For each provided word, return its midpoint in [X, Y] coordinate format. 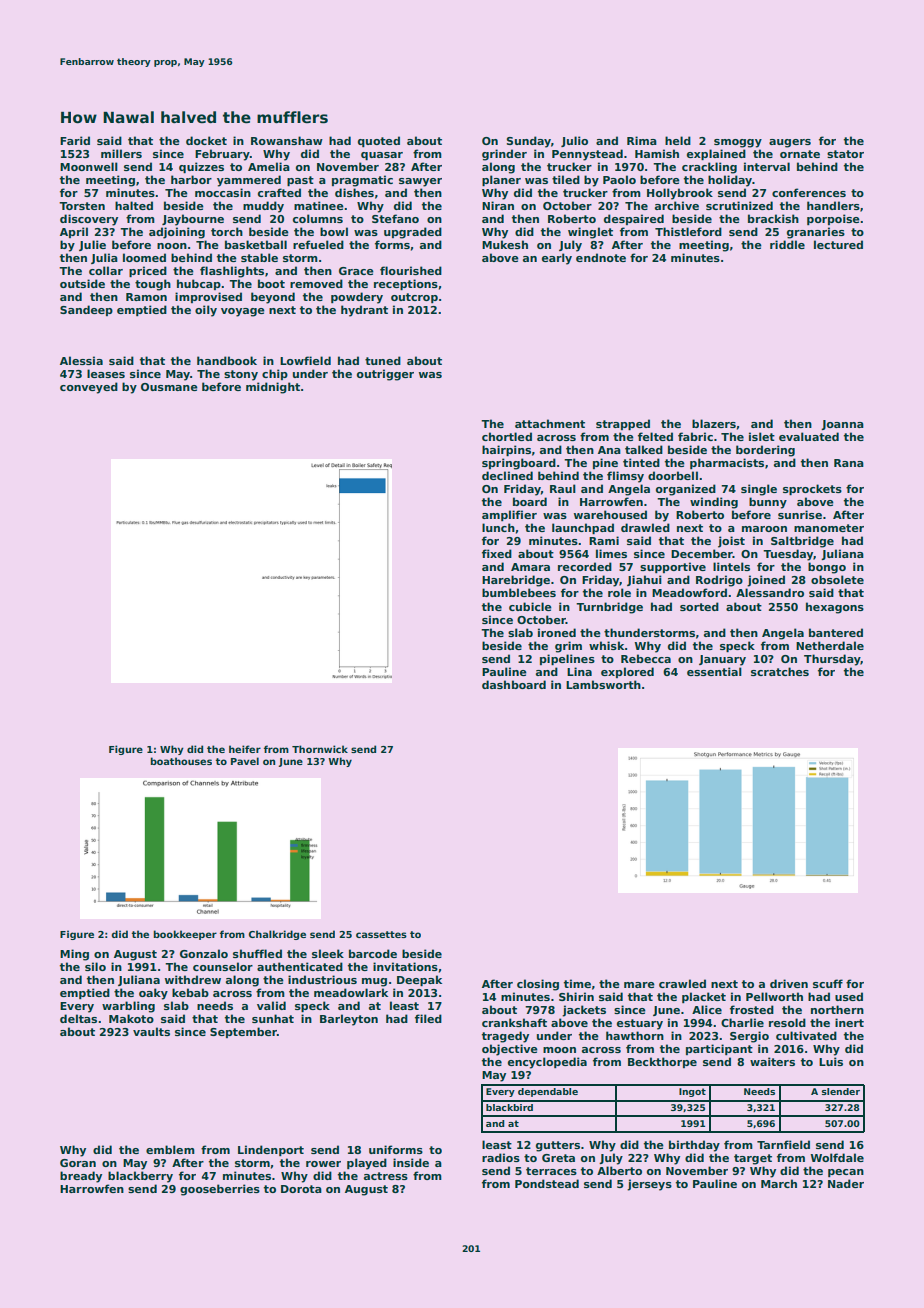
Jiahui [644, 580]
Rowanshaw [287, 140]
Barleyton [349, 1020]
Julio [574, 141]
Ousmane [169, 387]
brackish [773, 218]
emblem [170, 1149]
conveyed [89, 388]
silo [95, 966]
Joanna [842, 425]
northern [837, 1009]
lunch [498, 527]
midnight [273, 388]
